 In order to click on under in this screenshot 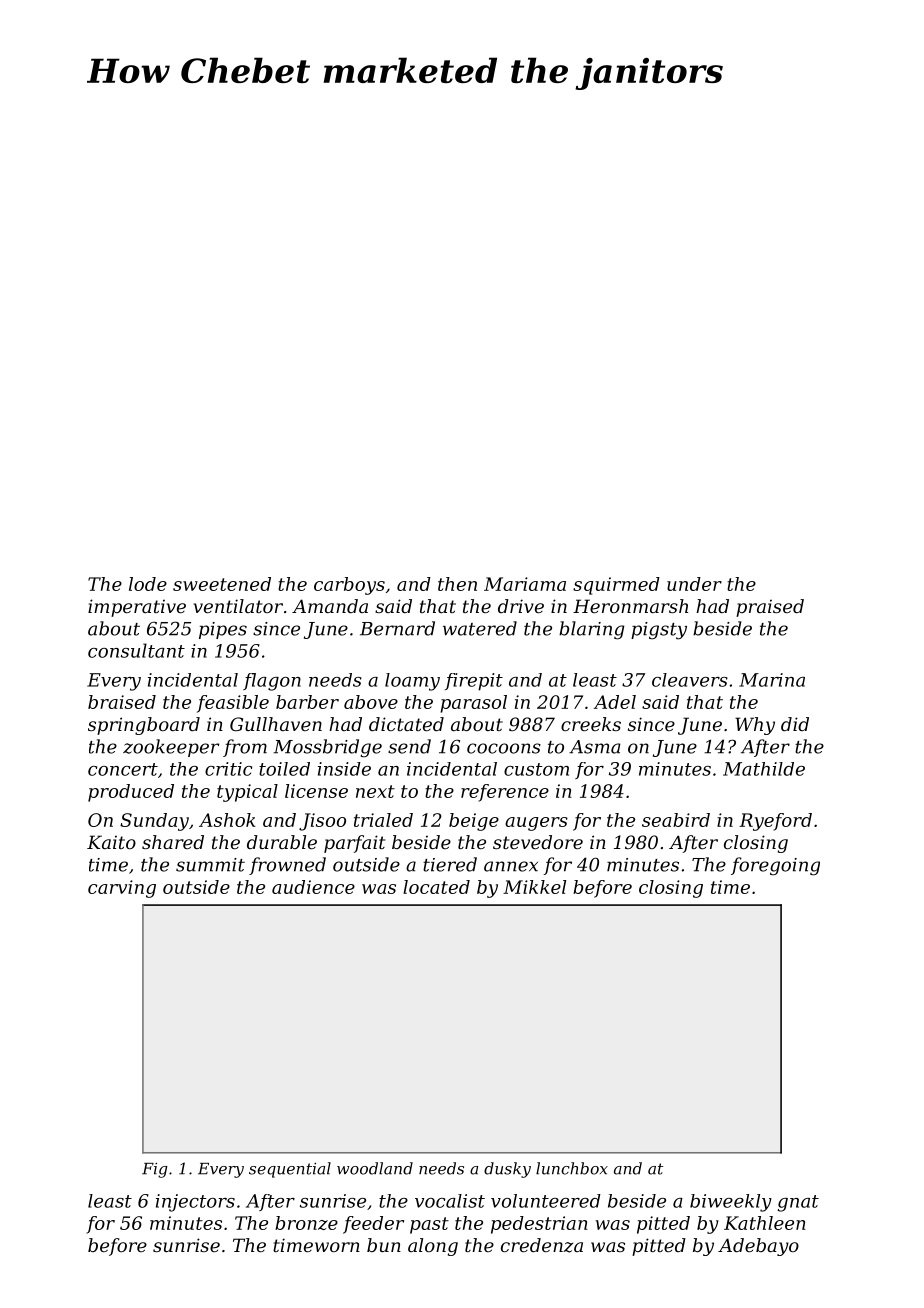, I will do `click(694, 584)`.
